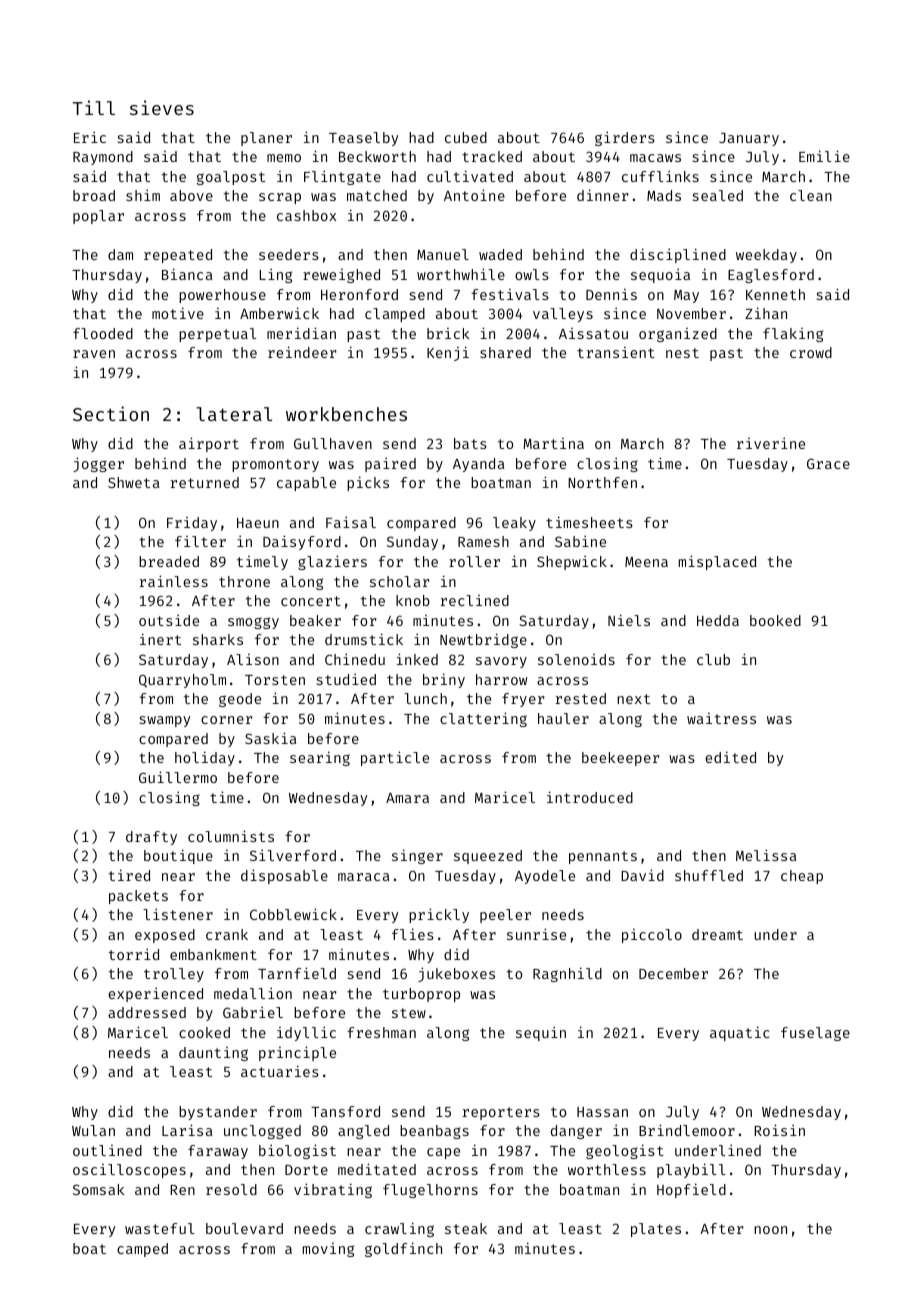 The image size is (924, 1308). Describe the element at coordinates (244, 1228) in the image. I see `boulevard` at that location.
